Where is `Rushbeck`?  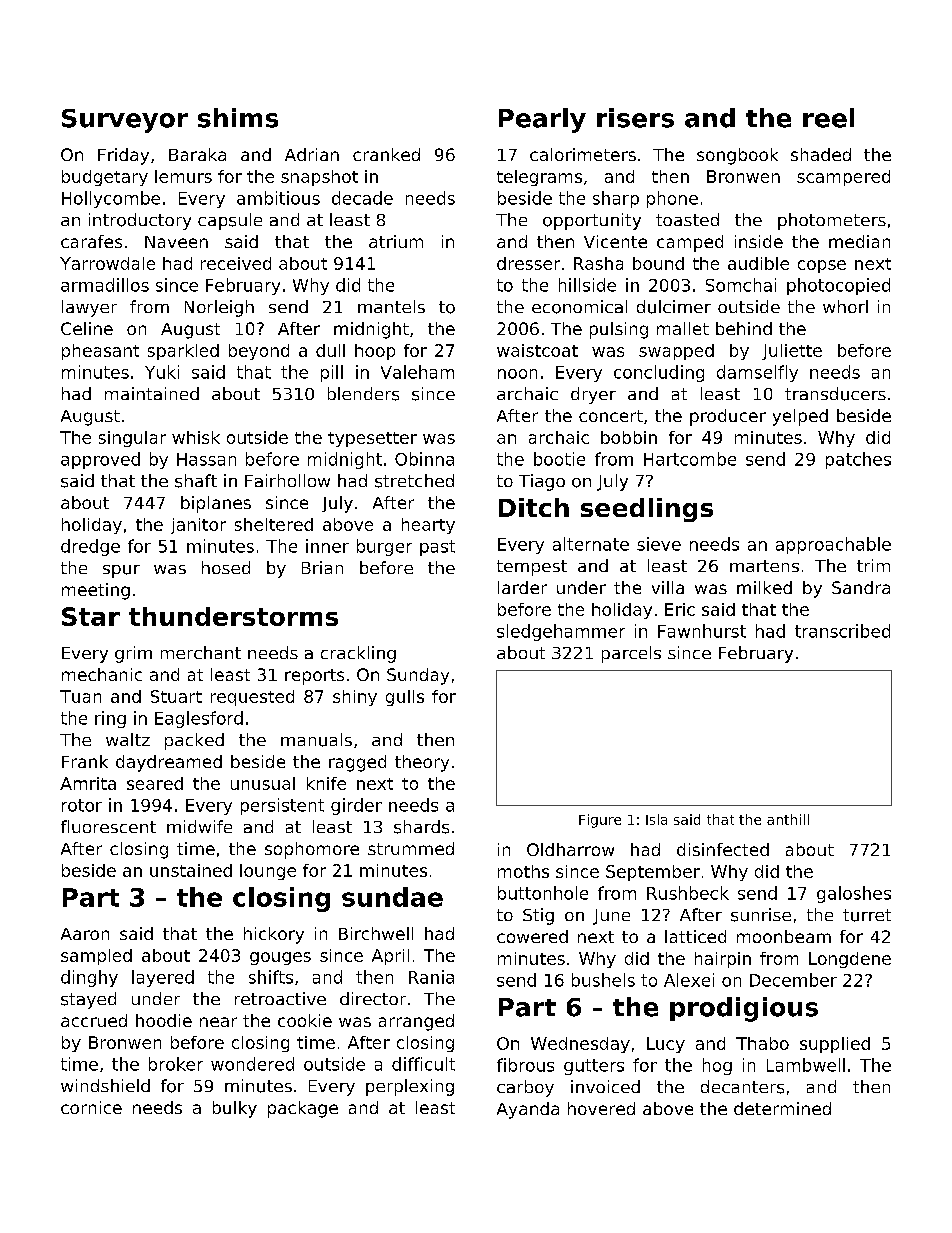 Rushbeck is located at coordinates (688, 893).
